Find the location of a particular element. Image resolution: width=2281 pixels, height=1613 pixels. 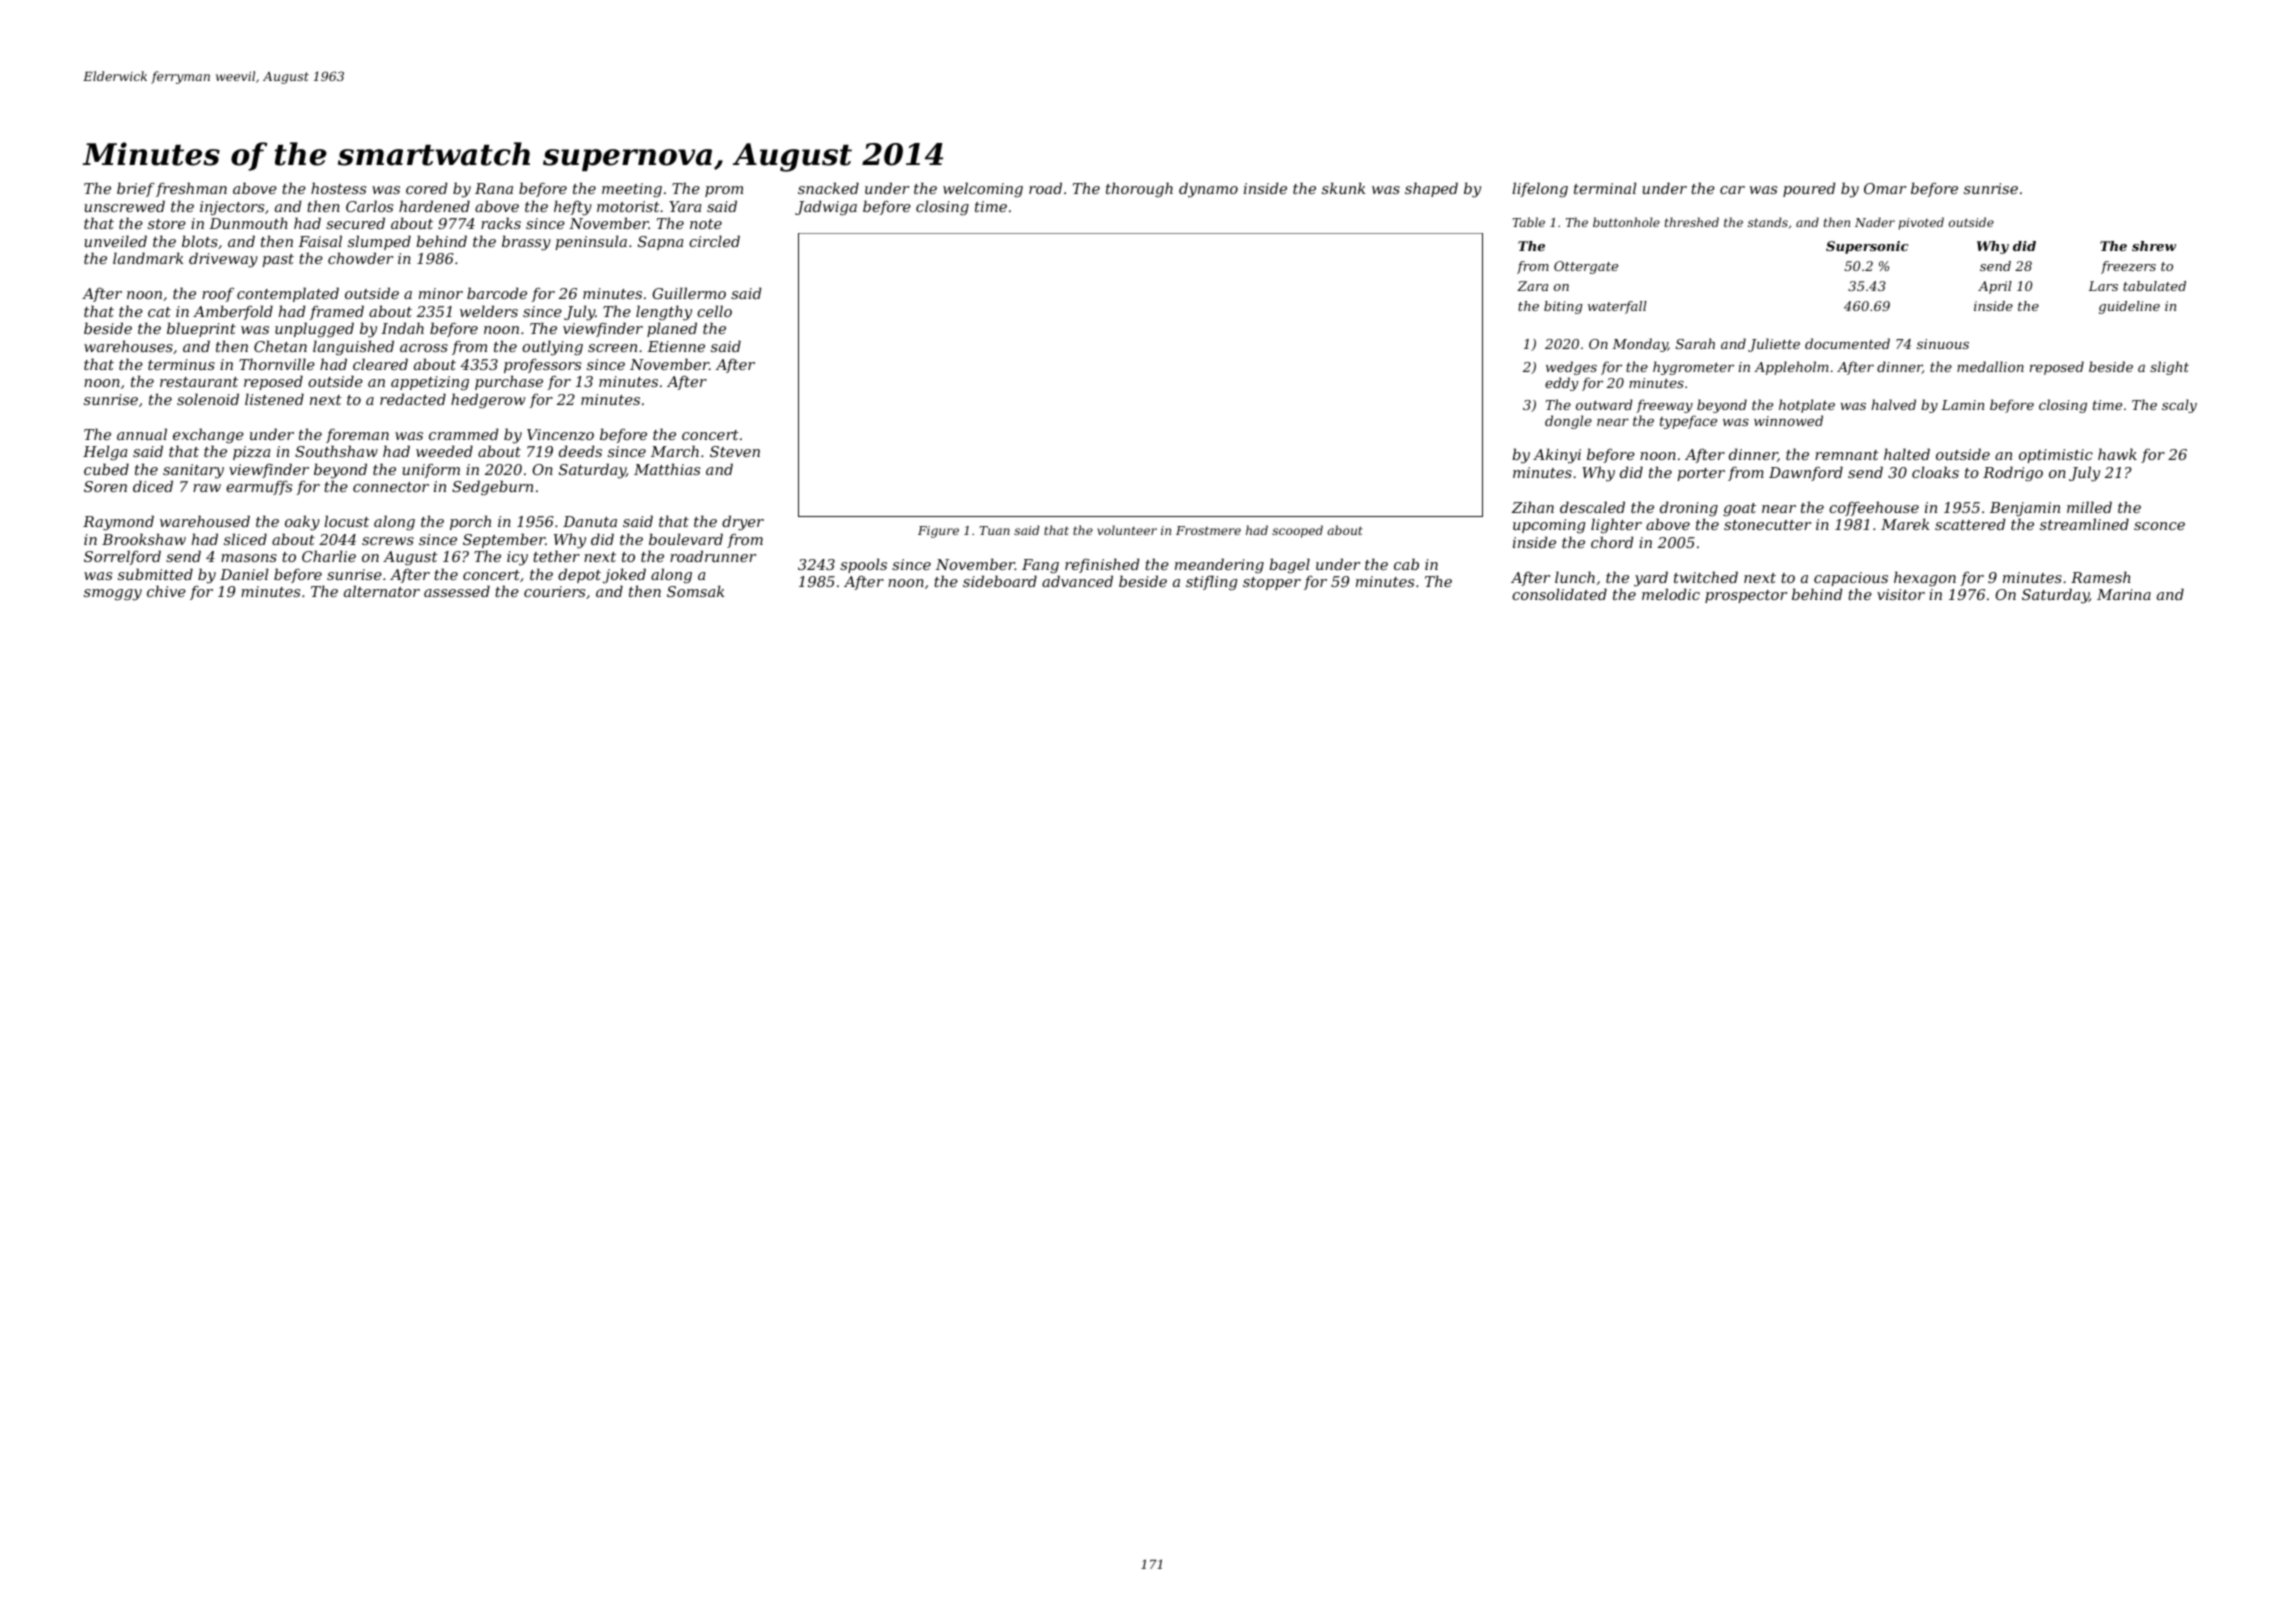

couriers is located at coordinates (554, 591).
